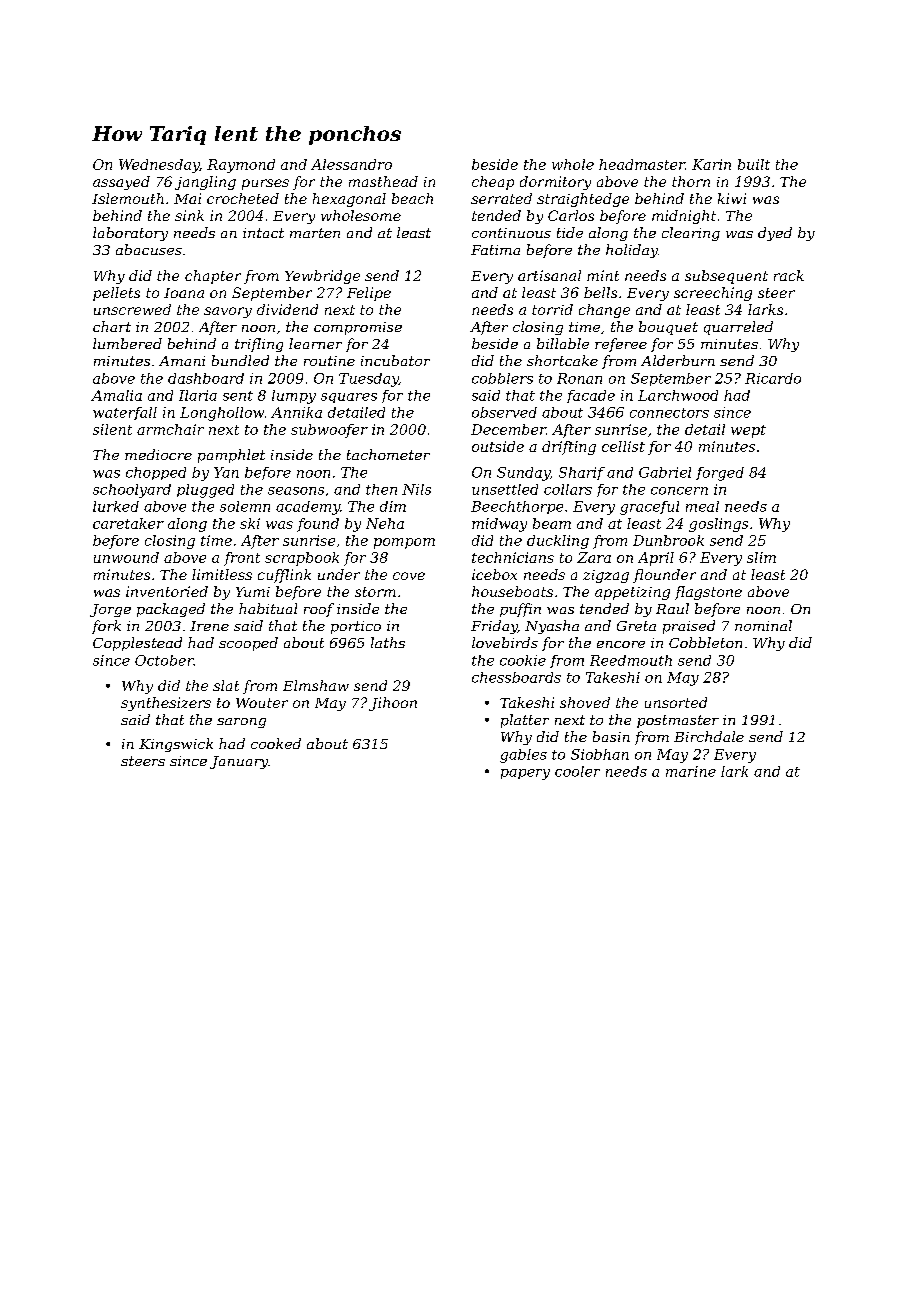  What do you see at coordinates (523, 660) in the image?
I see `cookie` at bounding box center [523, 660].
